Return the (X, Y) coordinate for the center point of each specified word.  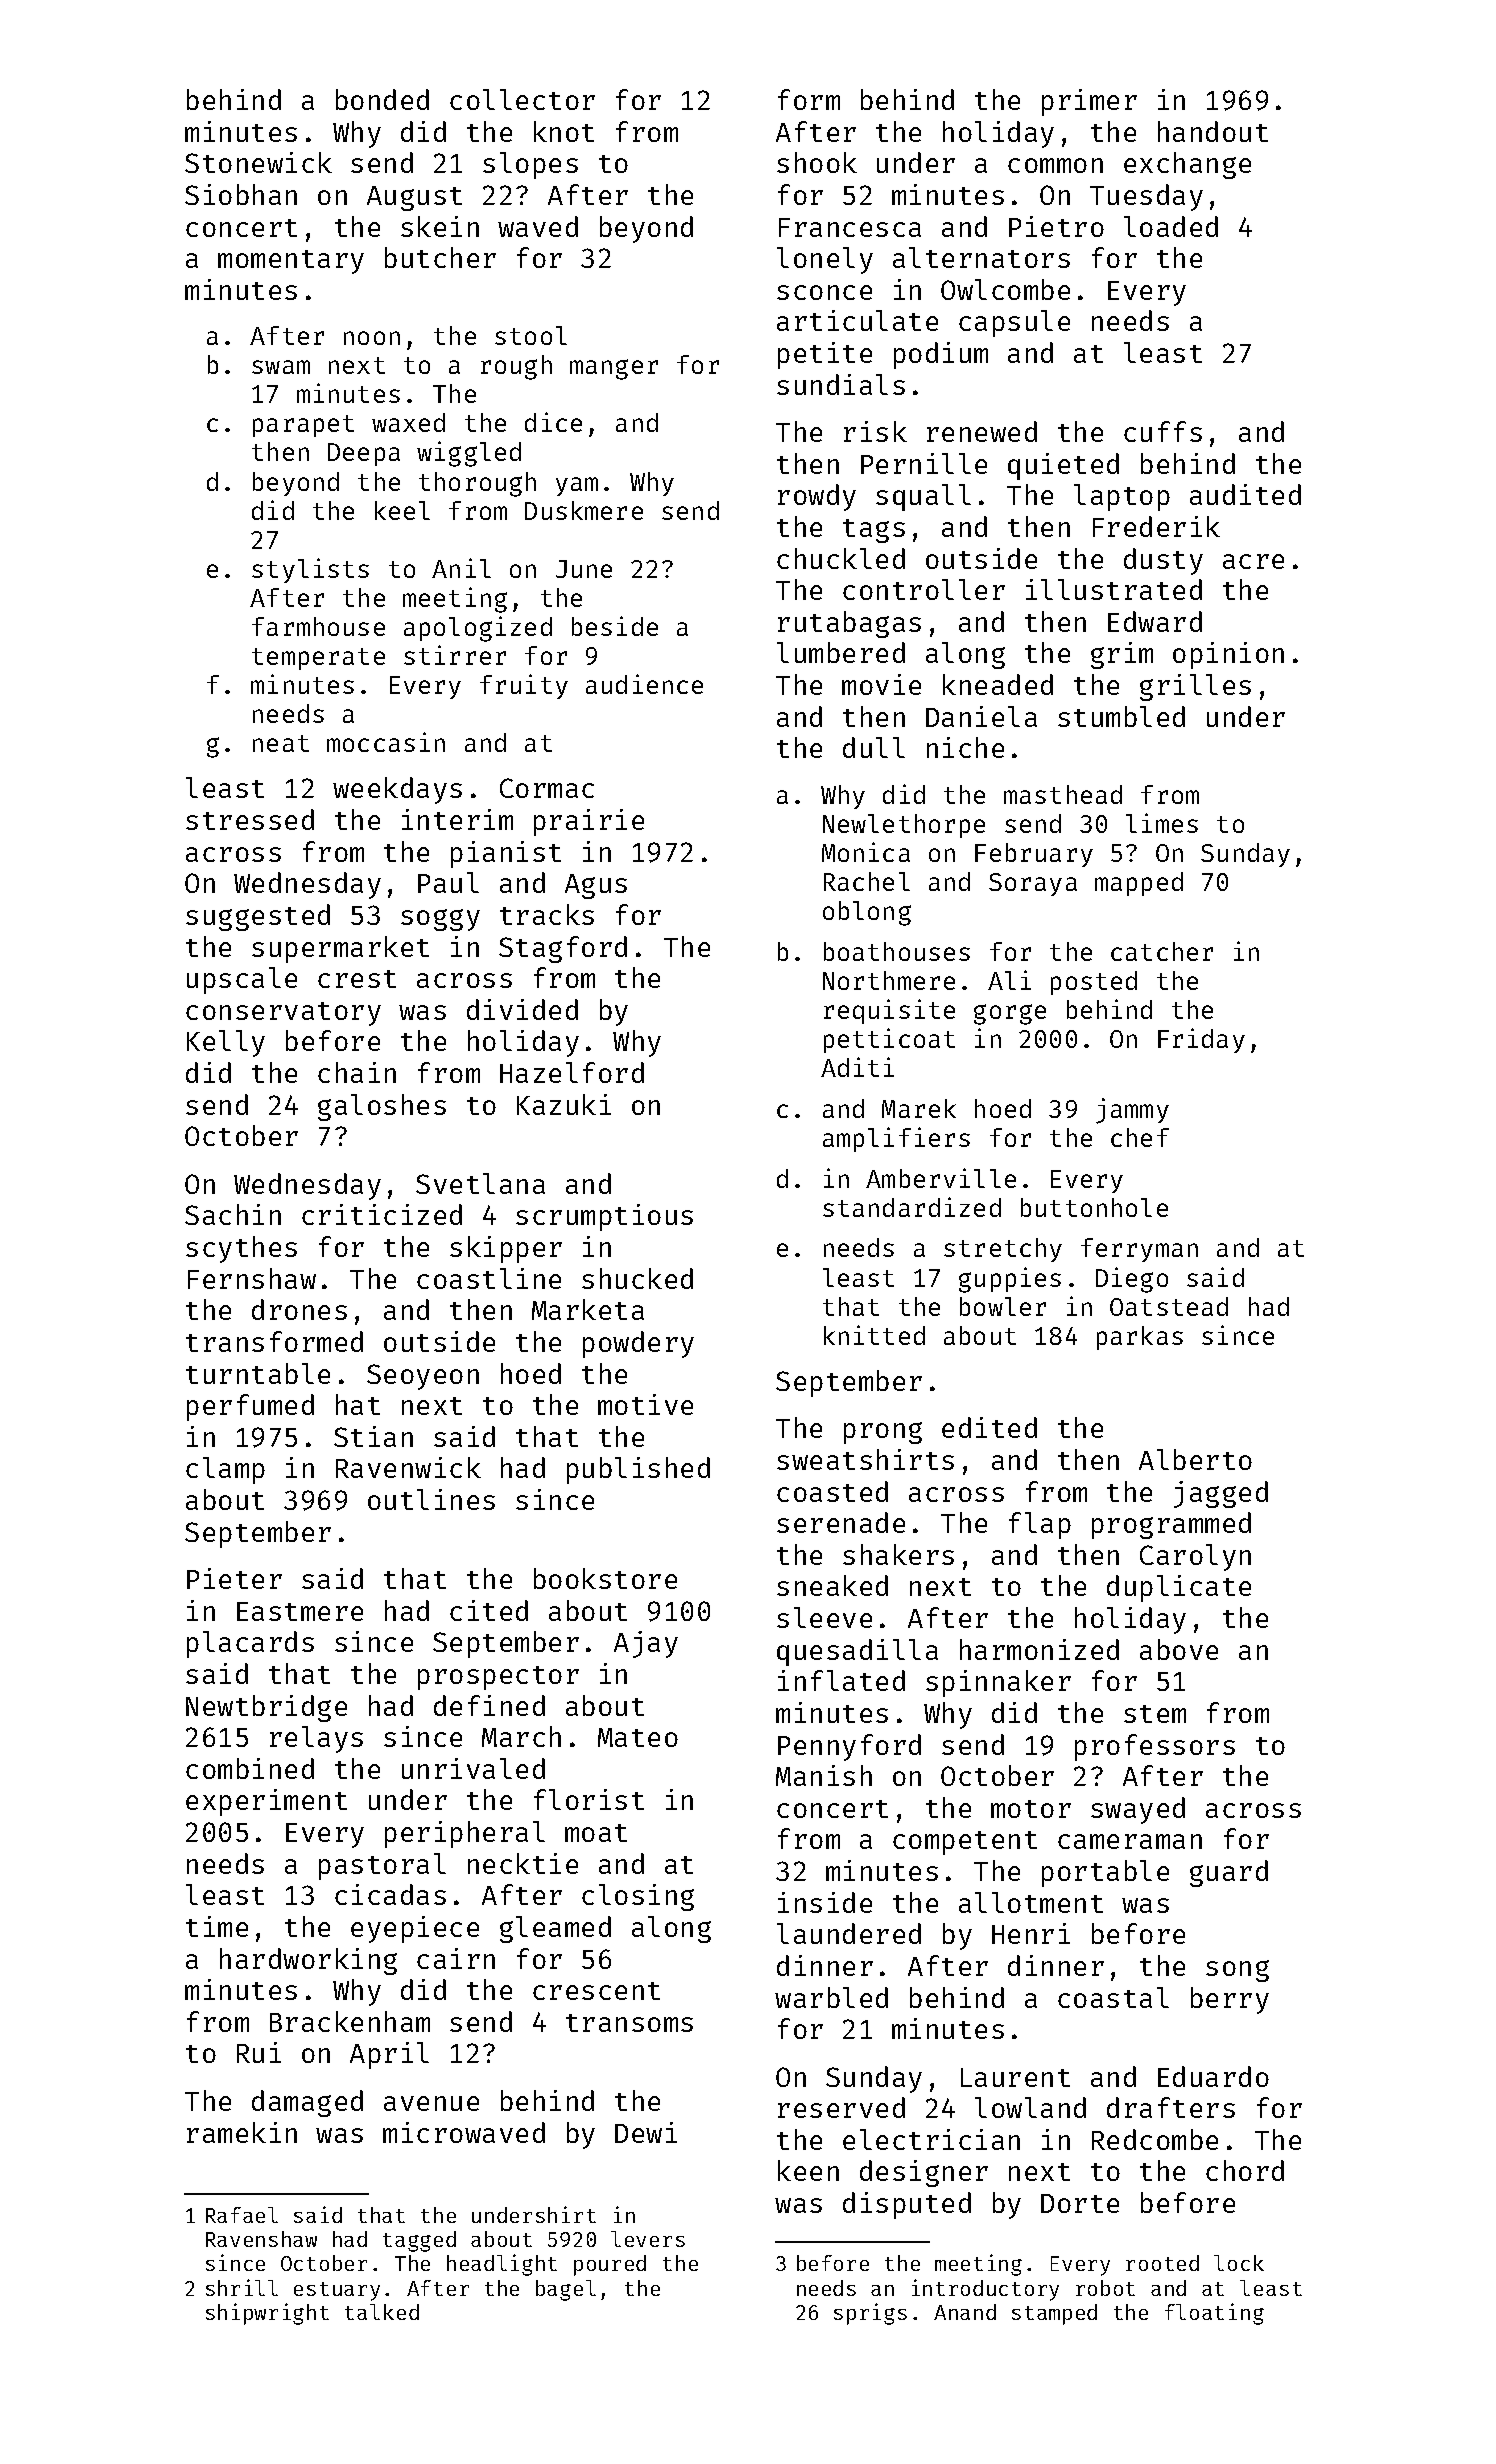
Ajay (646, 1644)
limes (1162, 823)
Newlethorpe (904, 826)
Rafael (242, 2215)
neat (281, 743)
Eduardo (1213, 2076)
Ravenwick (408, 1467)
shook (817, 162)
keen (808, 2170)
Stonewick (258, 162)
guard (1229, 1873)
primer (1089, 102)
